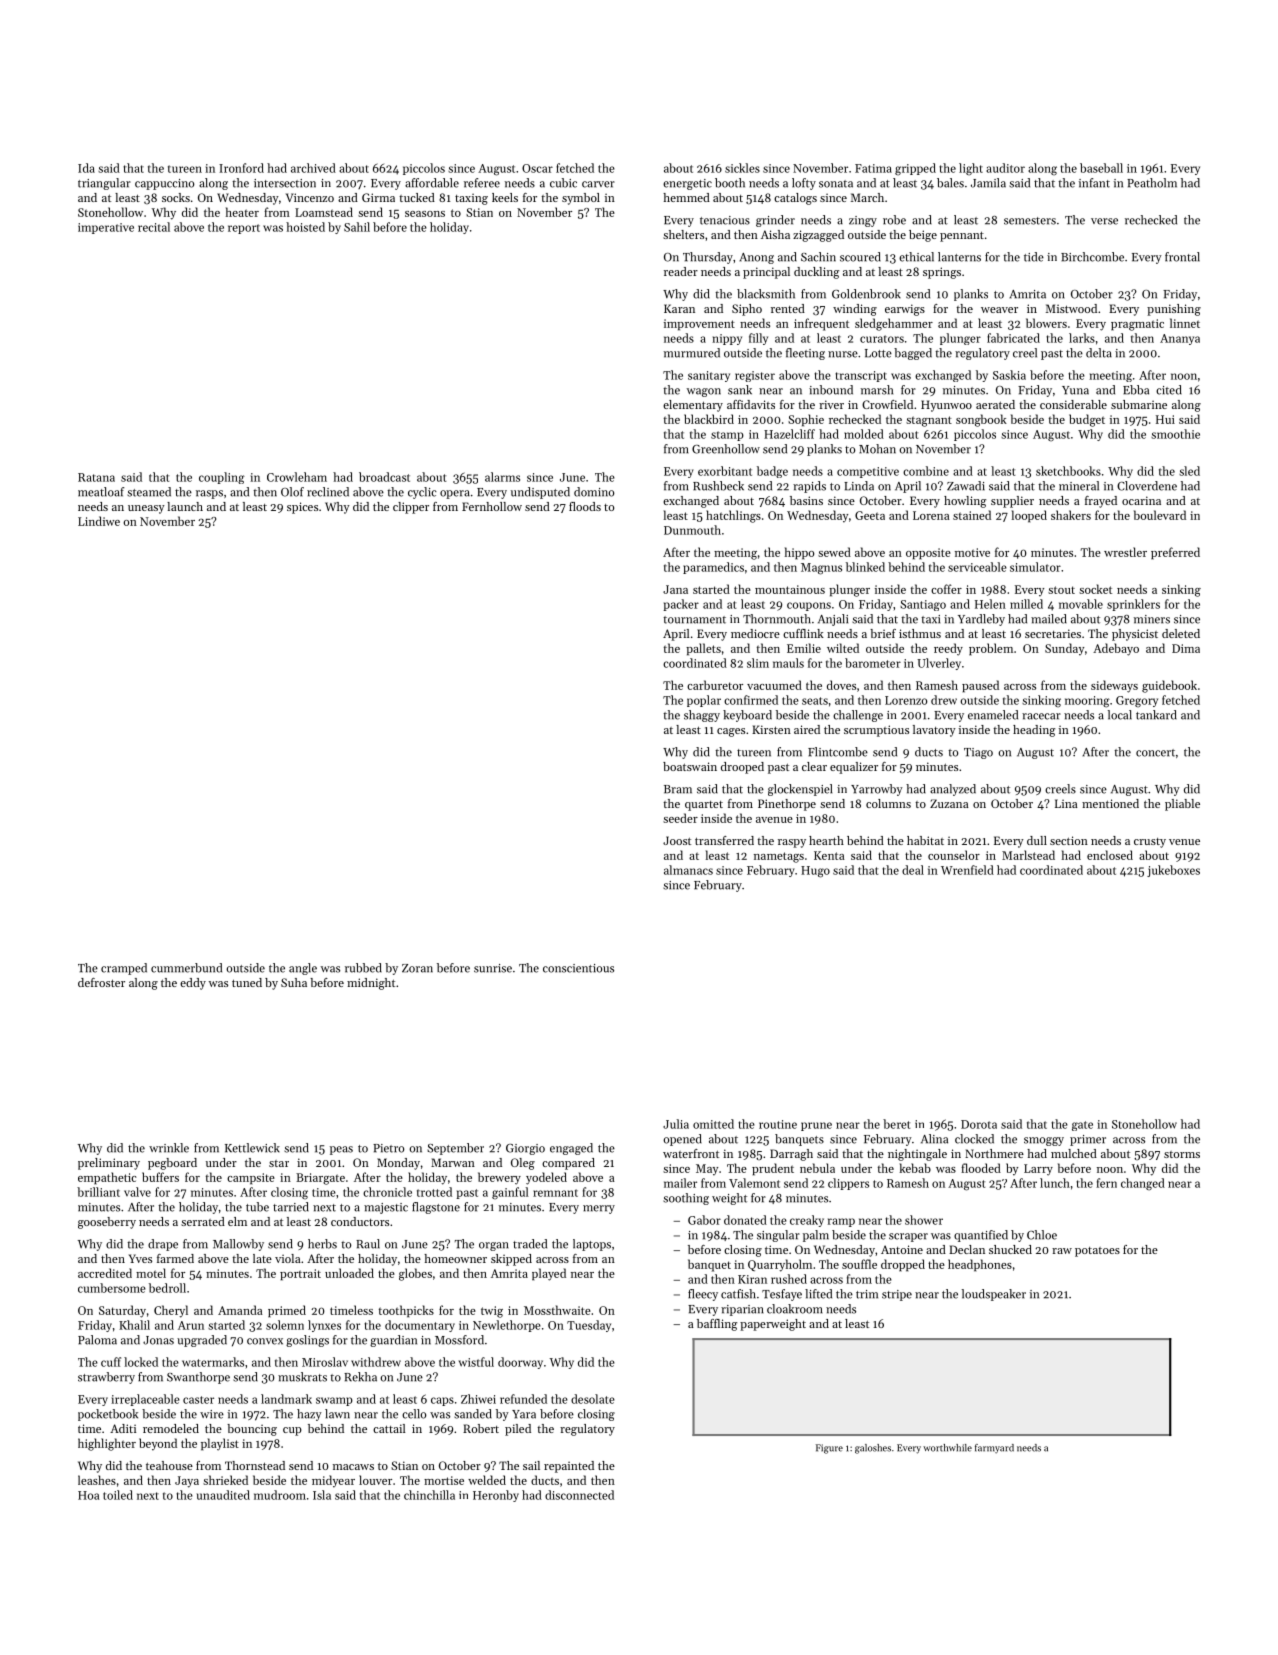 The width and height of the image is (1278, 1655). Describe the element at coordinates (167, 1288) in the image. I see `bedroll` at that location.
